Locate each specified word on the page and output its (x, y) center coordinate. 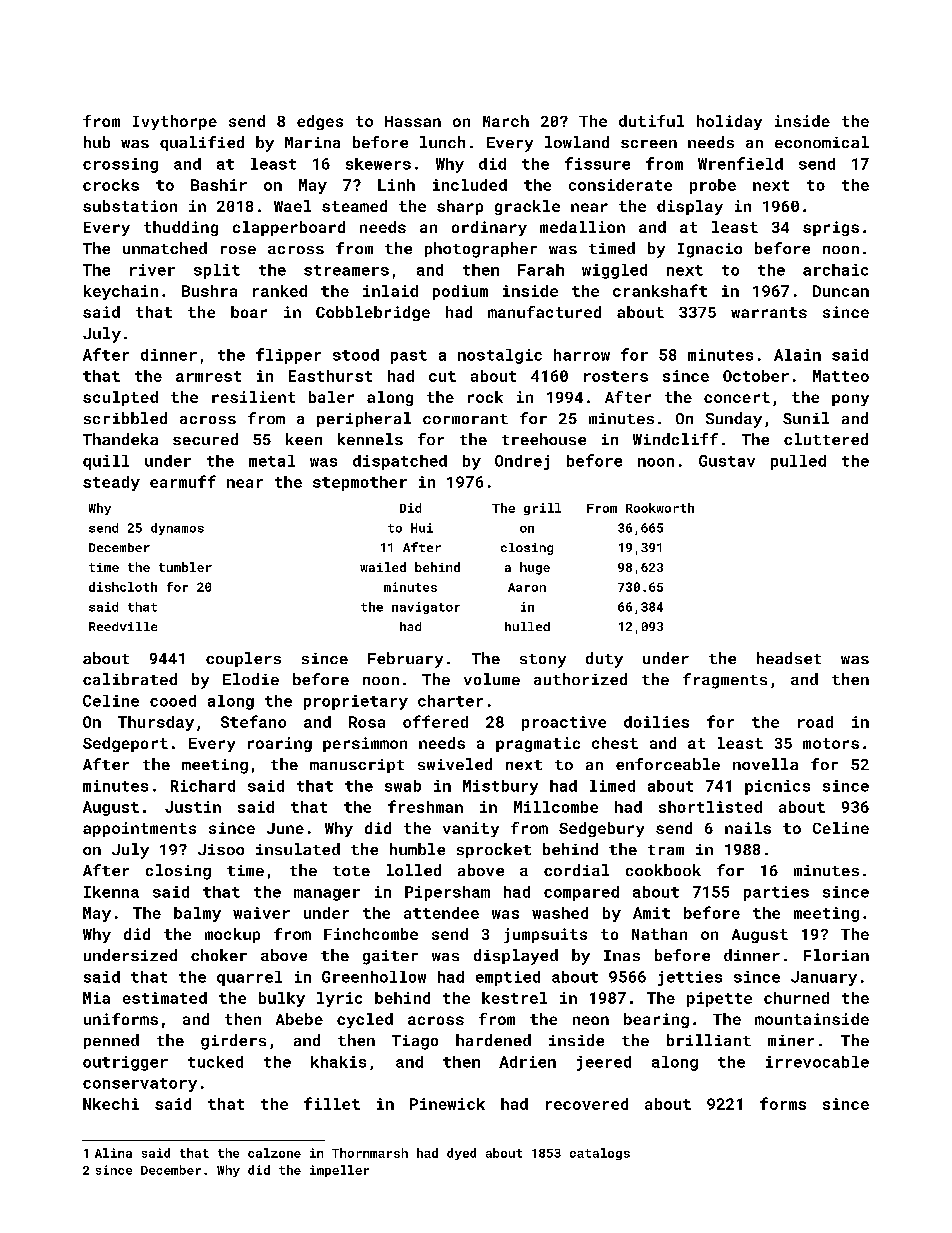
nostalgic (500, 356)
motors (831, 743)
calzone (274, 1153)
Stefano (253, 721)
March (506, 121)
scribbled (125, 418)
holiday (729, 122)
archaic (835, 270)
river (152, 270)
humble (417, 849)
